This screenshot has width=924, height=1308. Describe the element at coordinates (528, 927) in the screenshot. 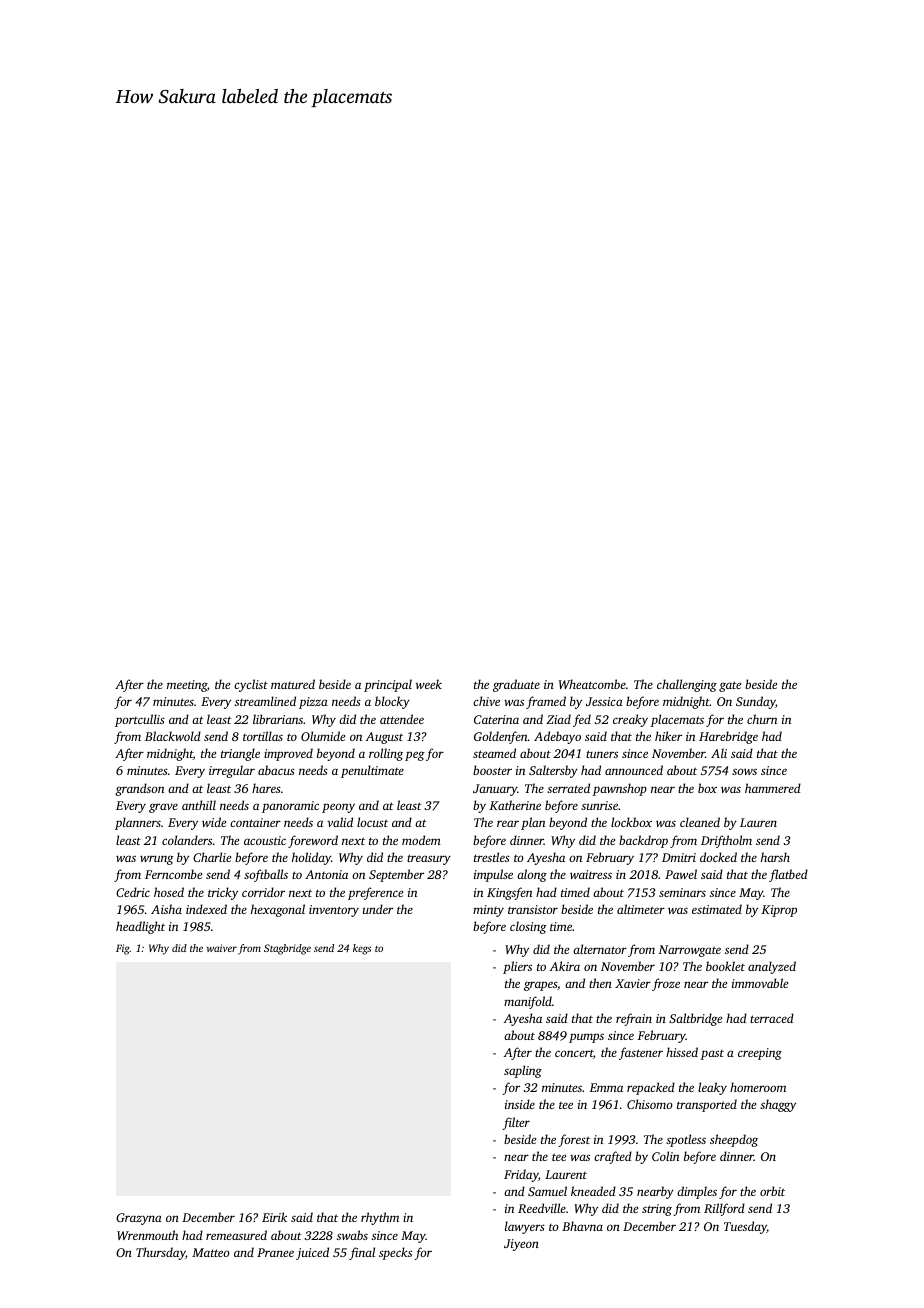

I see `closing` at that location.
